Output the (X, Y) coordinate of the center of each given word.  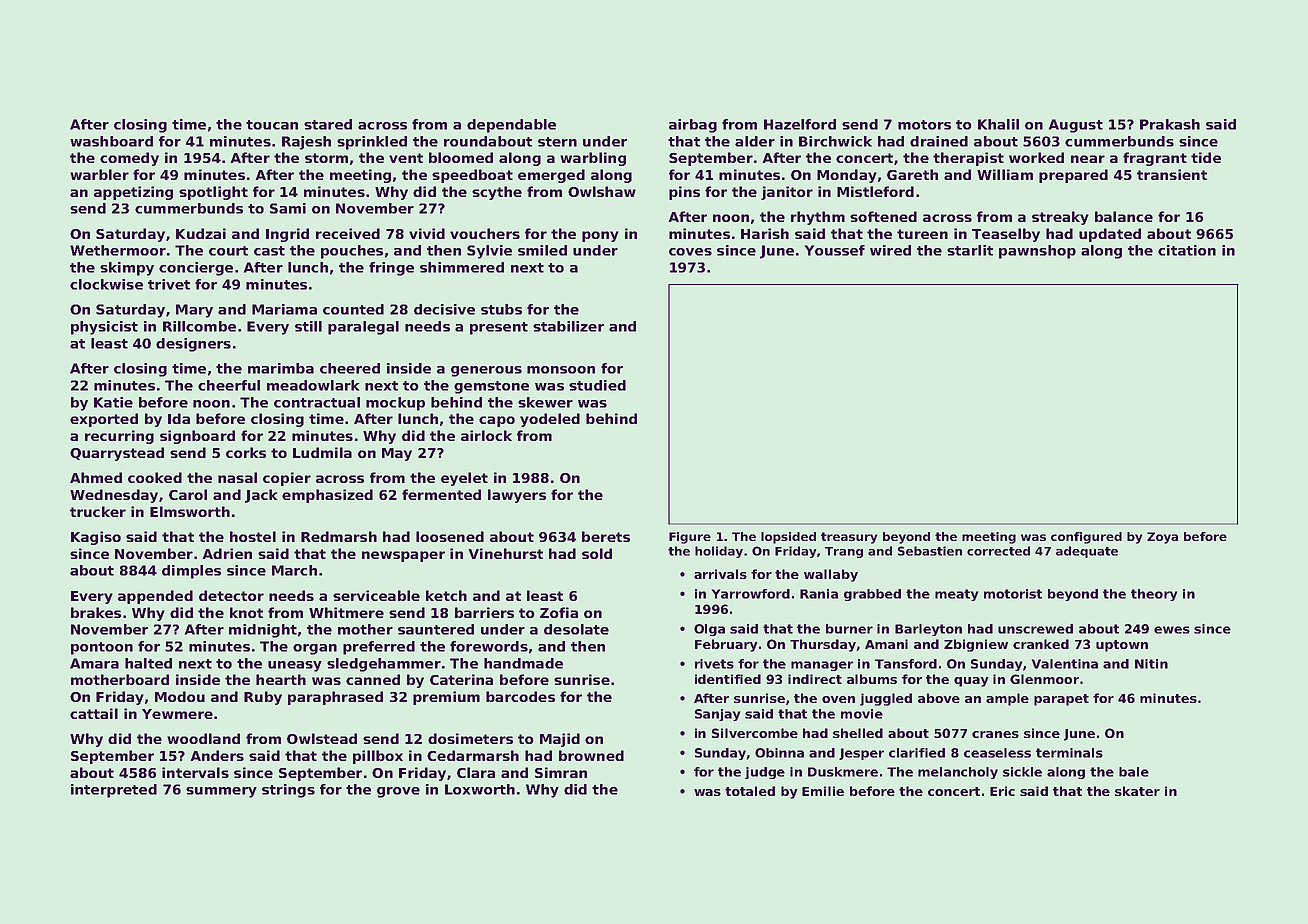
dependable (511, 126)
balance (1124, 216)
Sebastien (930, 551)
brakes (96, 612)
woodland (203, 738)
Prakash (1170, 124)
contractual (317, 402)
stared (328, 124)
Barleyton (928, 630)
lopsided (788, 538)
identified (728, 679)
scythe (497, 193)
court (228, 251)
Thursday (823, 645)
